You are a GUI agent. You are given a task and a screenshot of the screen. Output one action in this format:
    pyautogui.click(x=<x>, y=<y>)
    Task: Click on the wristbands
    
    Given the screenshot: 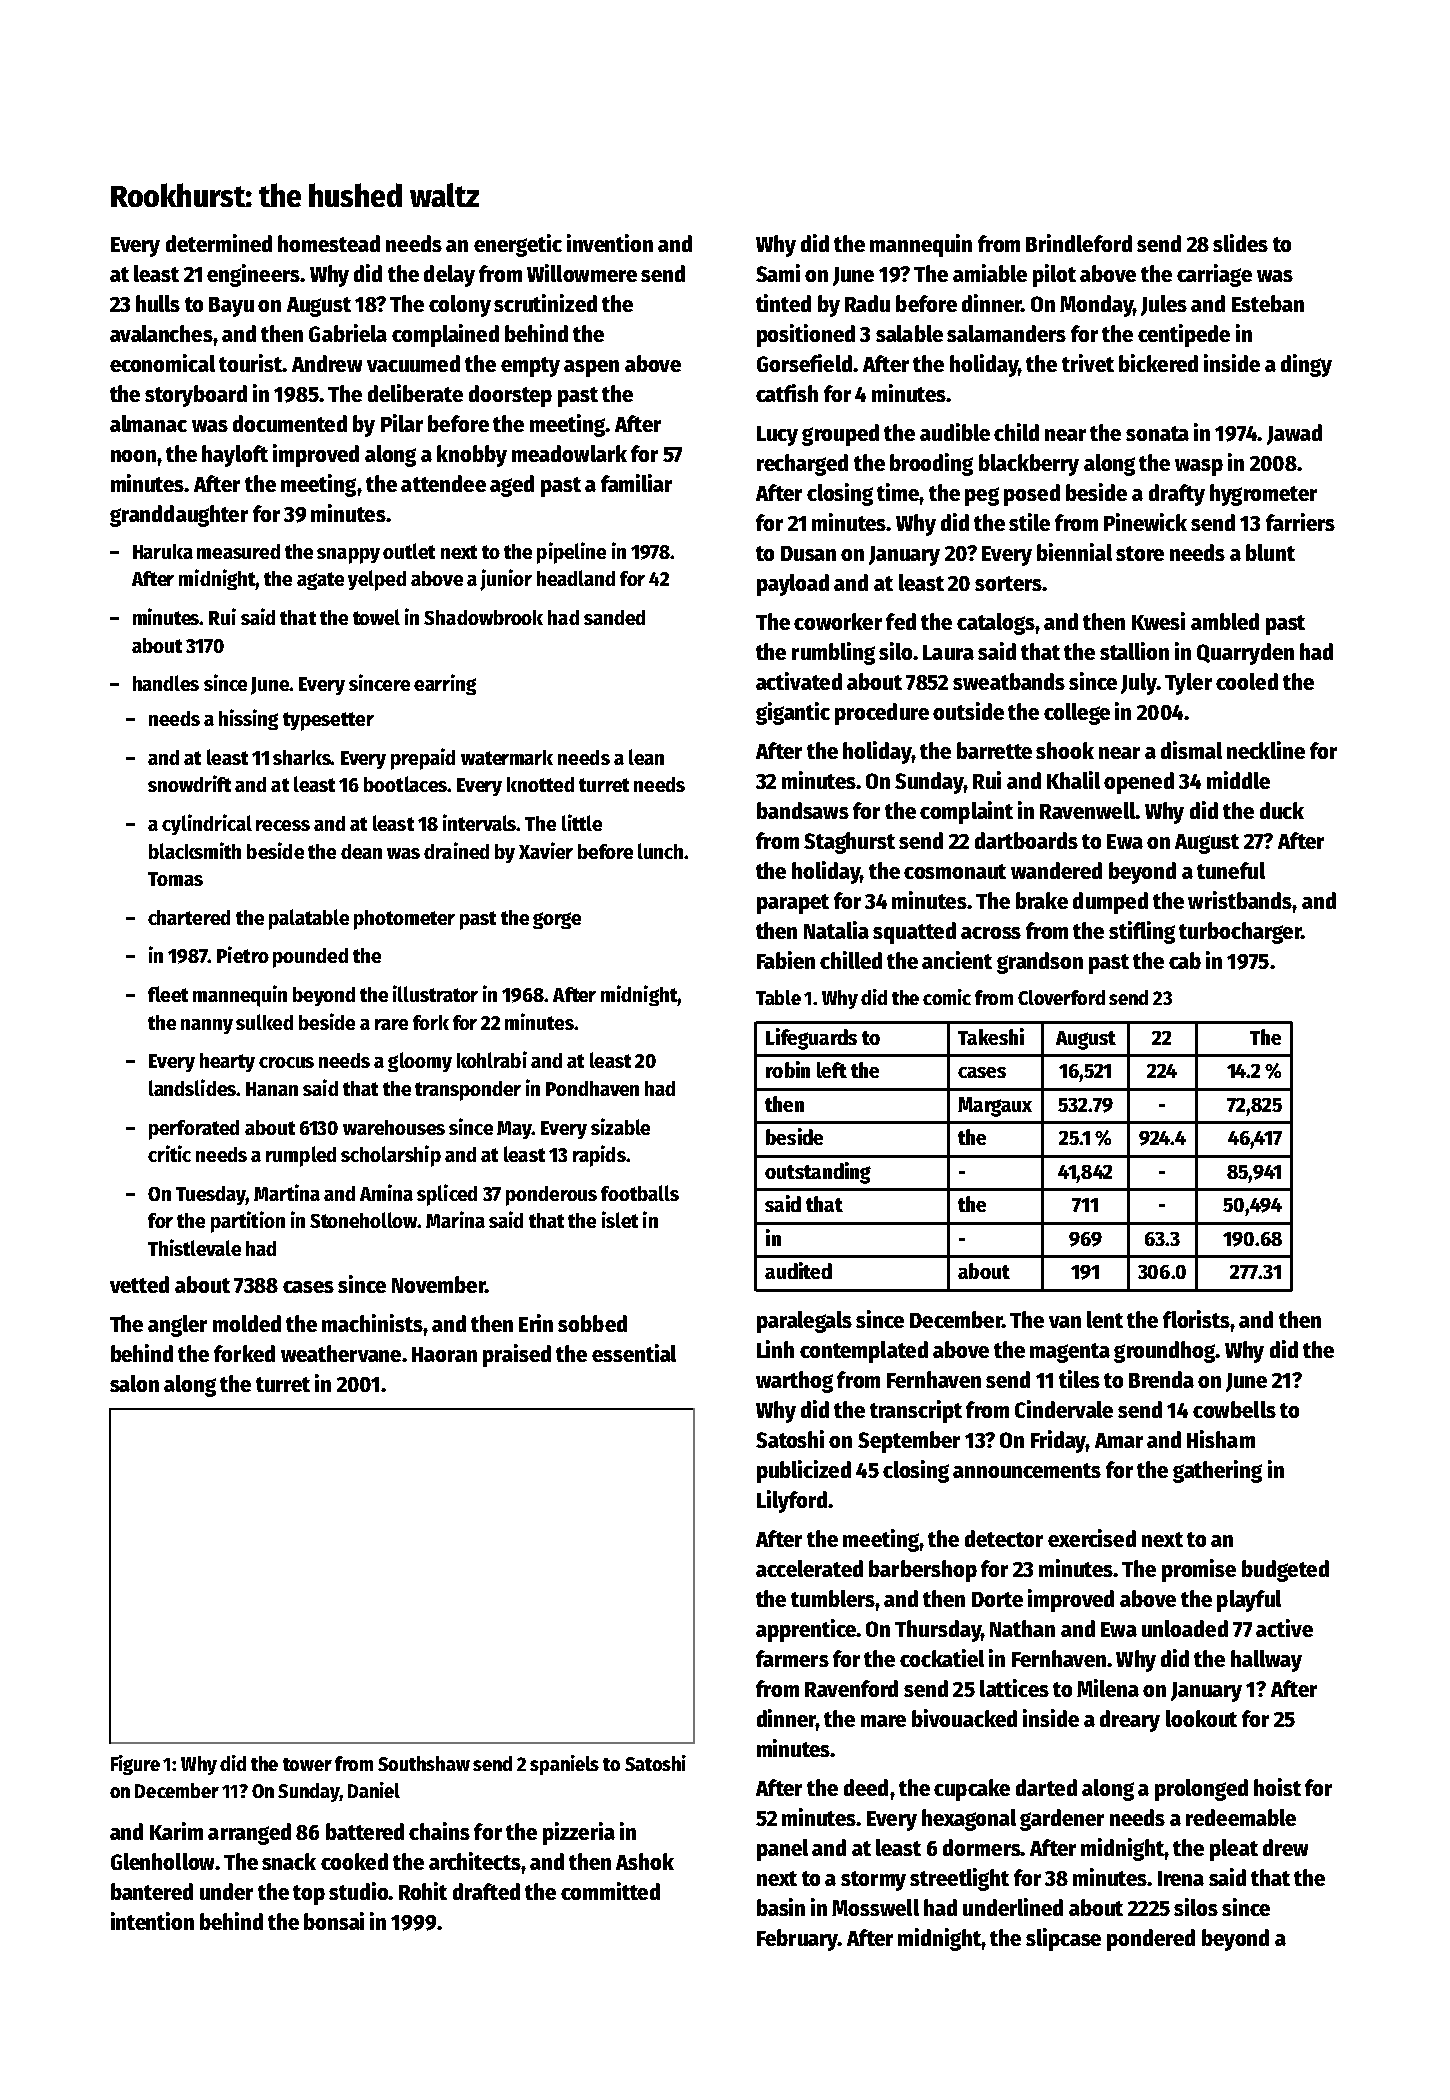 What is the action you would take?
    pyautogui.click(x=1240, y=900)
